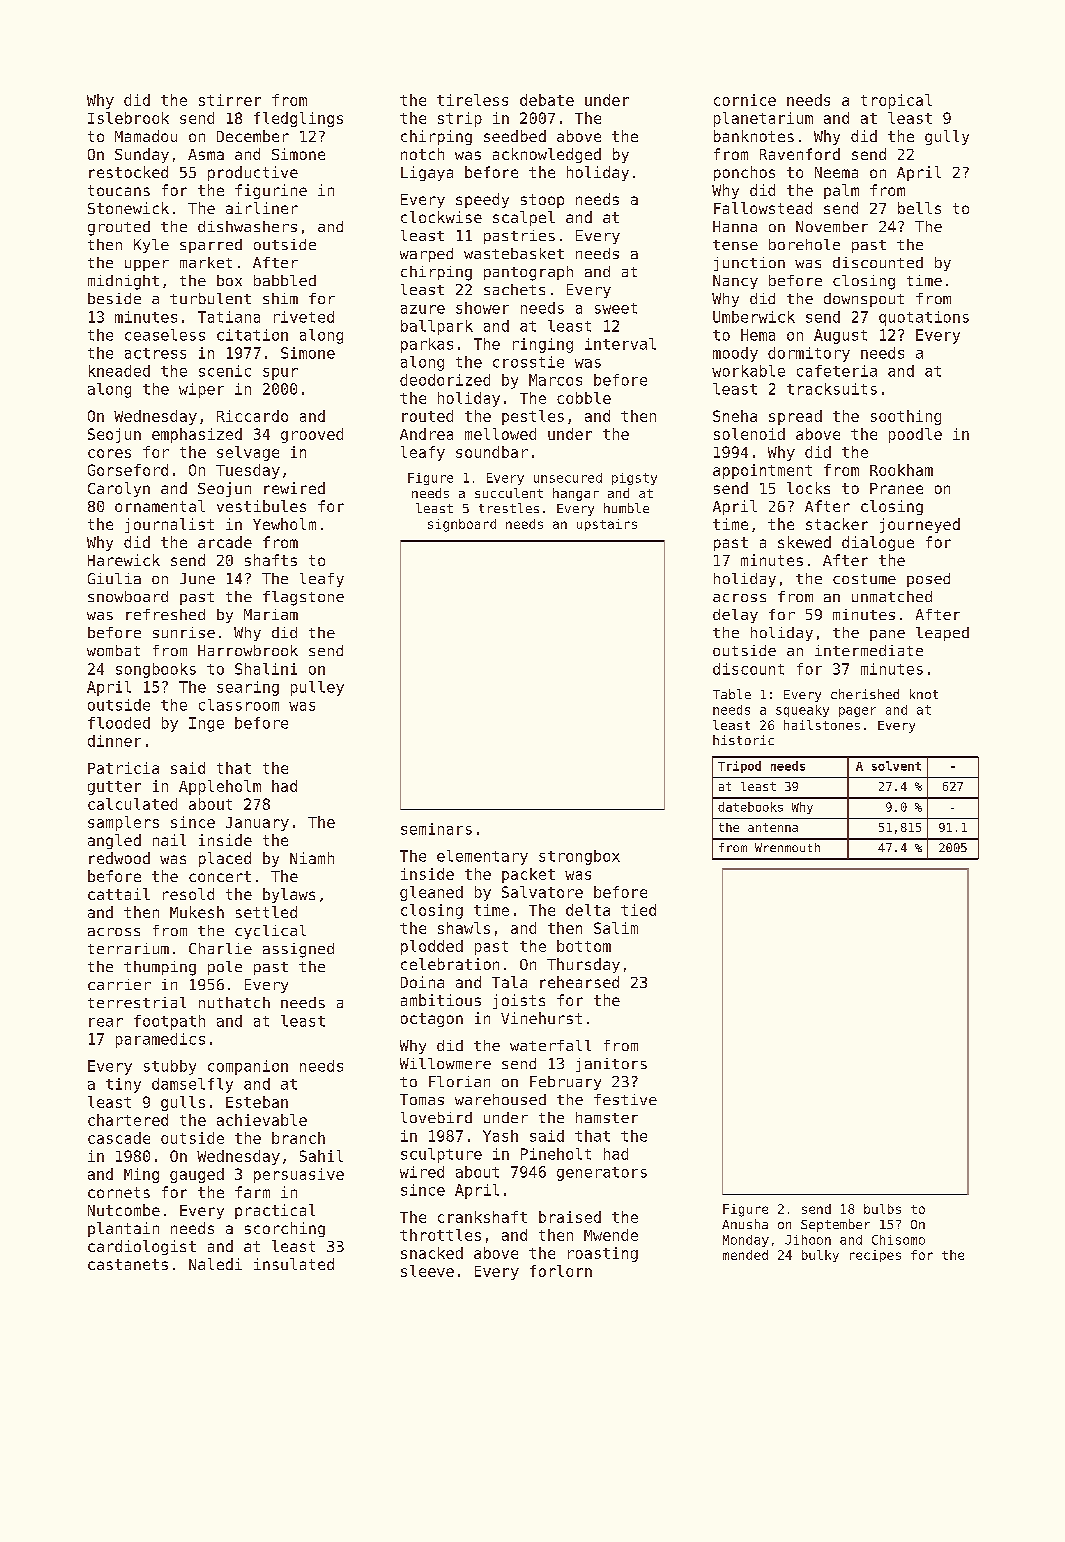 The width and height of the screenshot is (1065, 1542). What do you see at coordinates (625, 1099) in the screenshot?
I see `festive` at bounding box center [625, 1099].
